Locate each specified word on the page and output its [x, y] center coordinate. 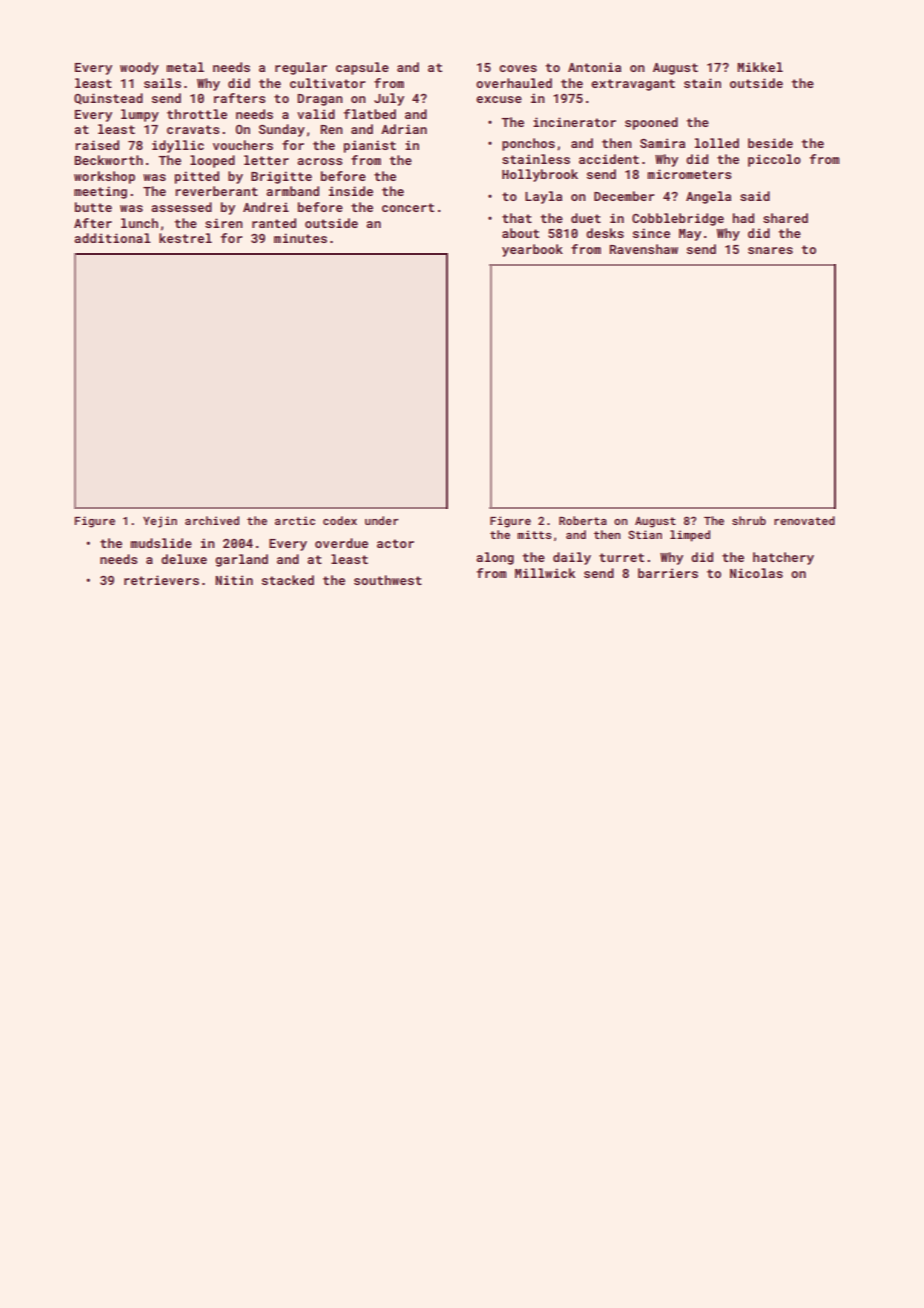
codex [340, 520]
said [755, 196]
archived [212, 520]
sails [162, 83]
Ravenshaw [643, 249]
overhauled [514, 83]
